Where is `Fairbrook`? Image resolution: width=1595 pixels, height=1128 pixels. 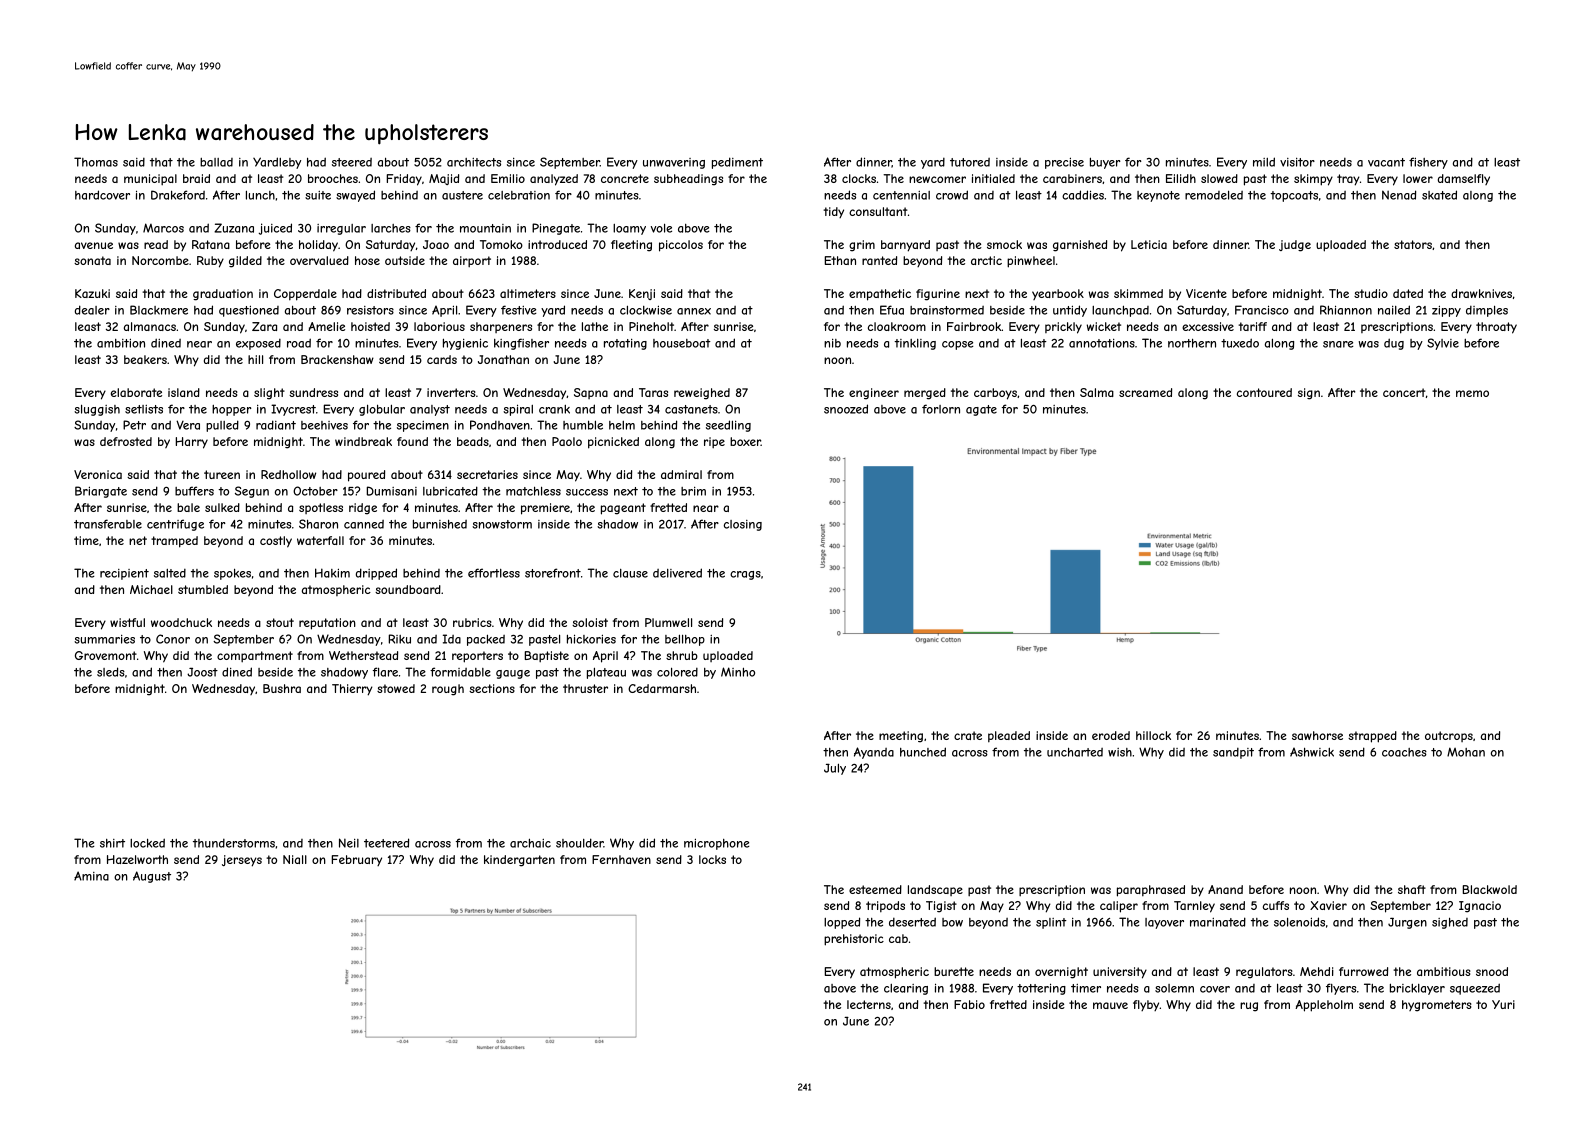 Fairbrook is located at coordinates (974, 326).
